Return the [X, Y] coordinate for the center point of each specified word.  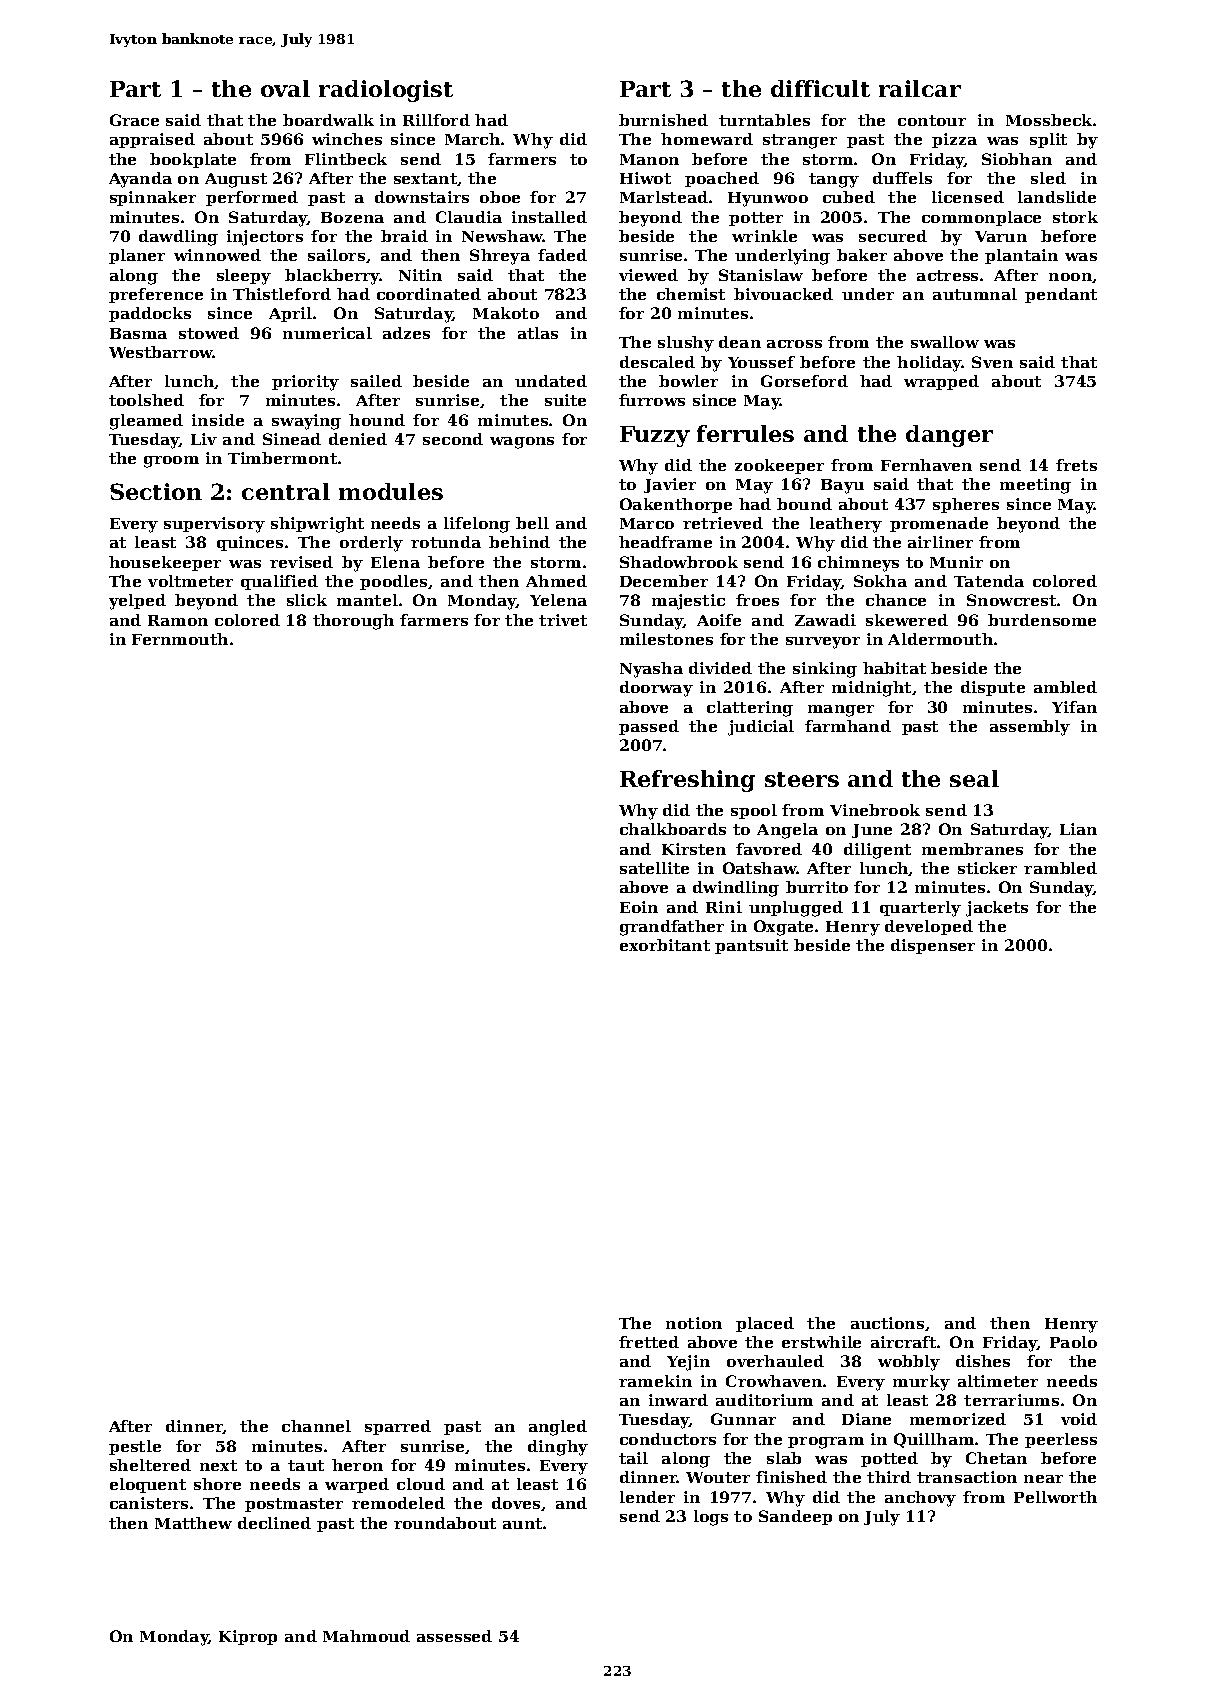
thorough [353, 622]
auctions [887, 1323]
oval [285, 88]
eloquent [148, 1485]
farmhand [848, 726]
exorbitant [665, 945]
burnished [663, 120]
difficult [820, 88]
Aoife [719, 620]
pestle [135, 1447]
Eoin [639, 907]
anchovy [920, 1499]
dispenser [933, 946]
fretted [649, 1342]
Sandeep [795, 1517]
